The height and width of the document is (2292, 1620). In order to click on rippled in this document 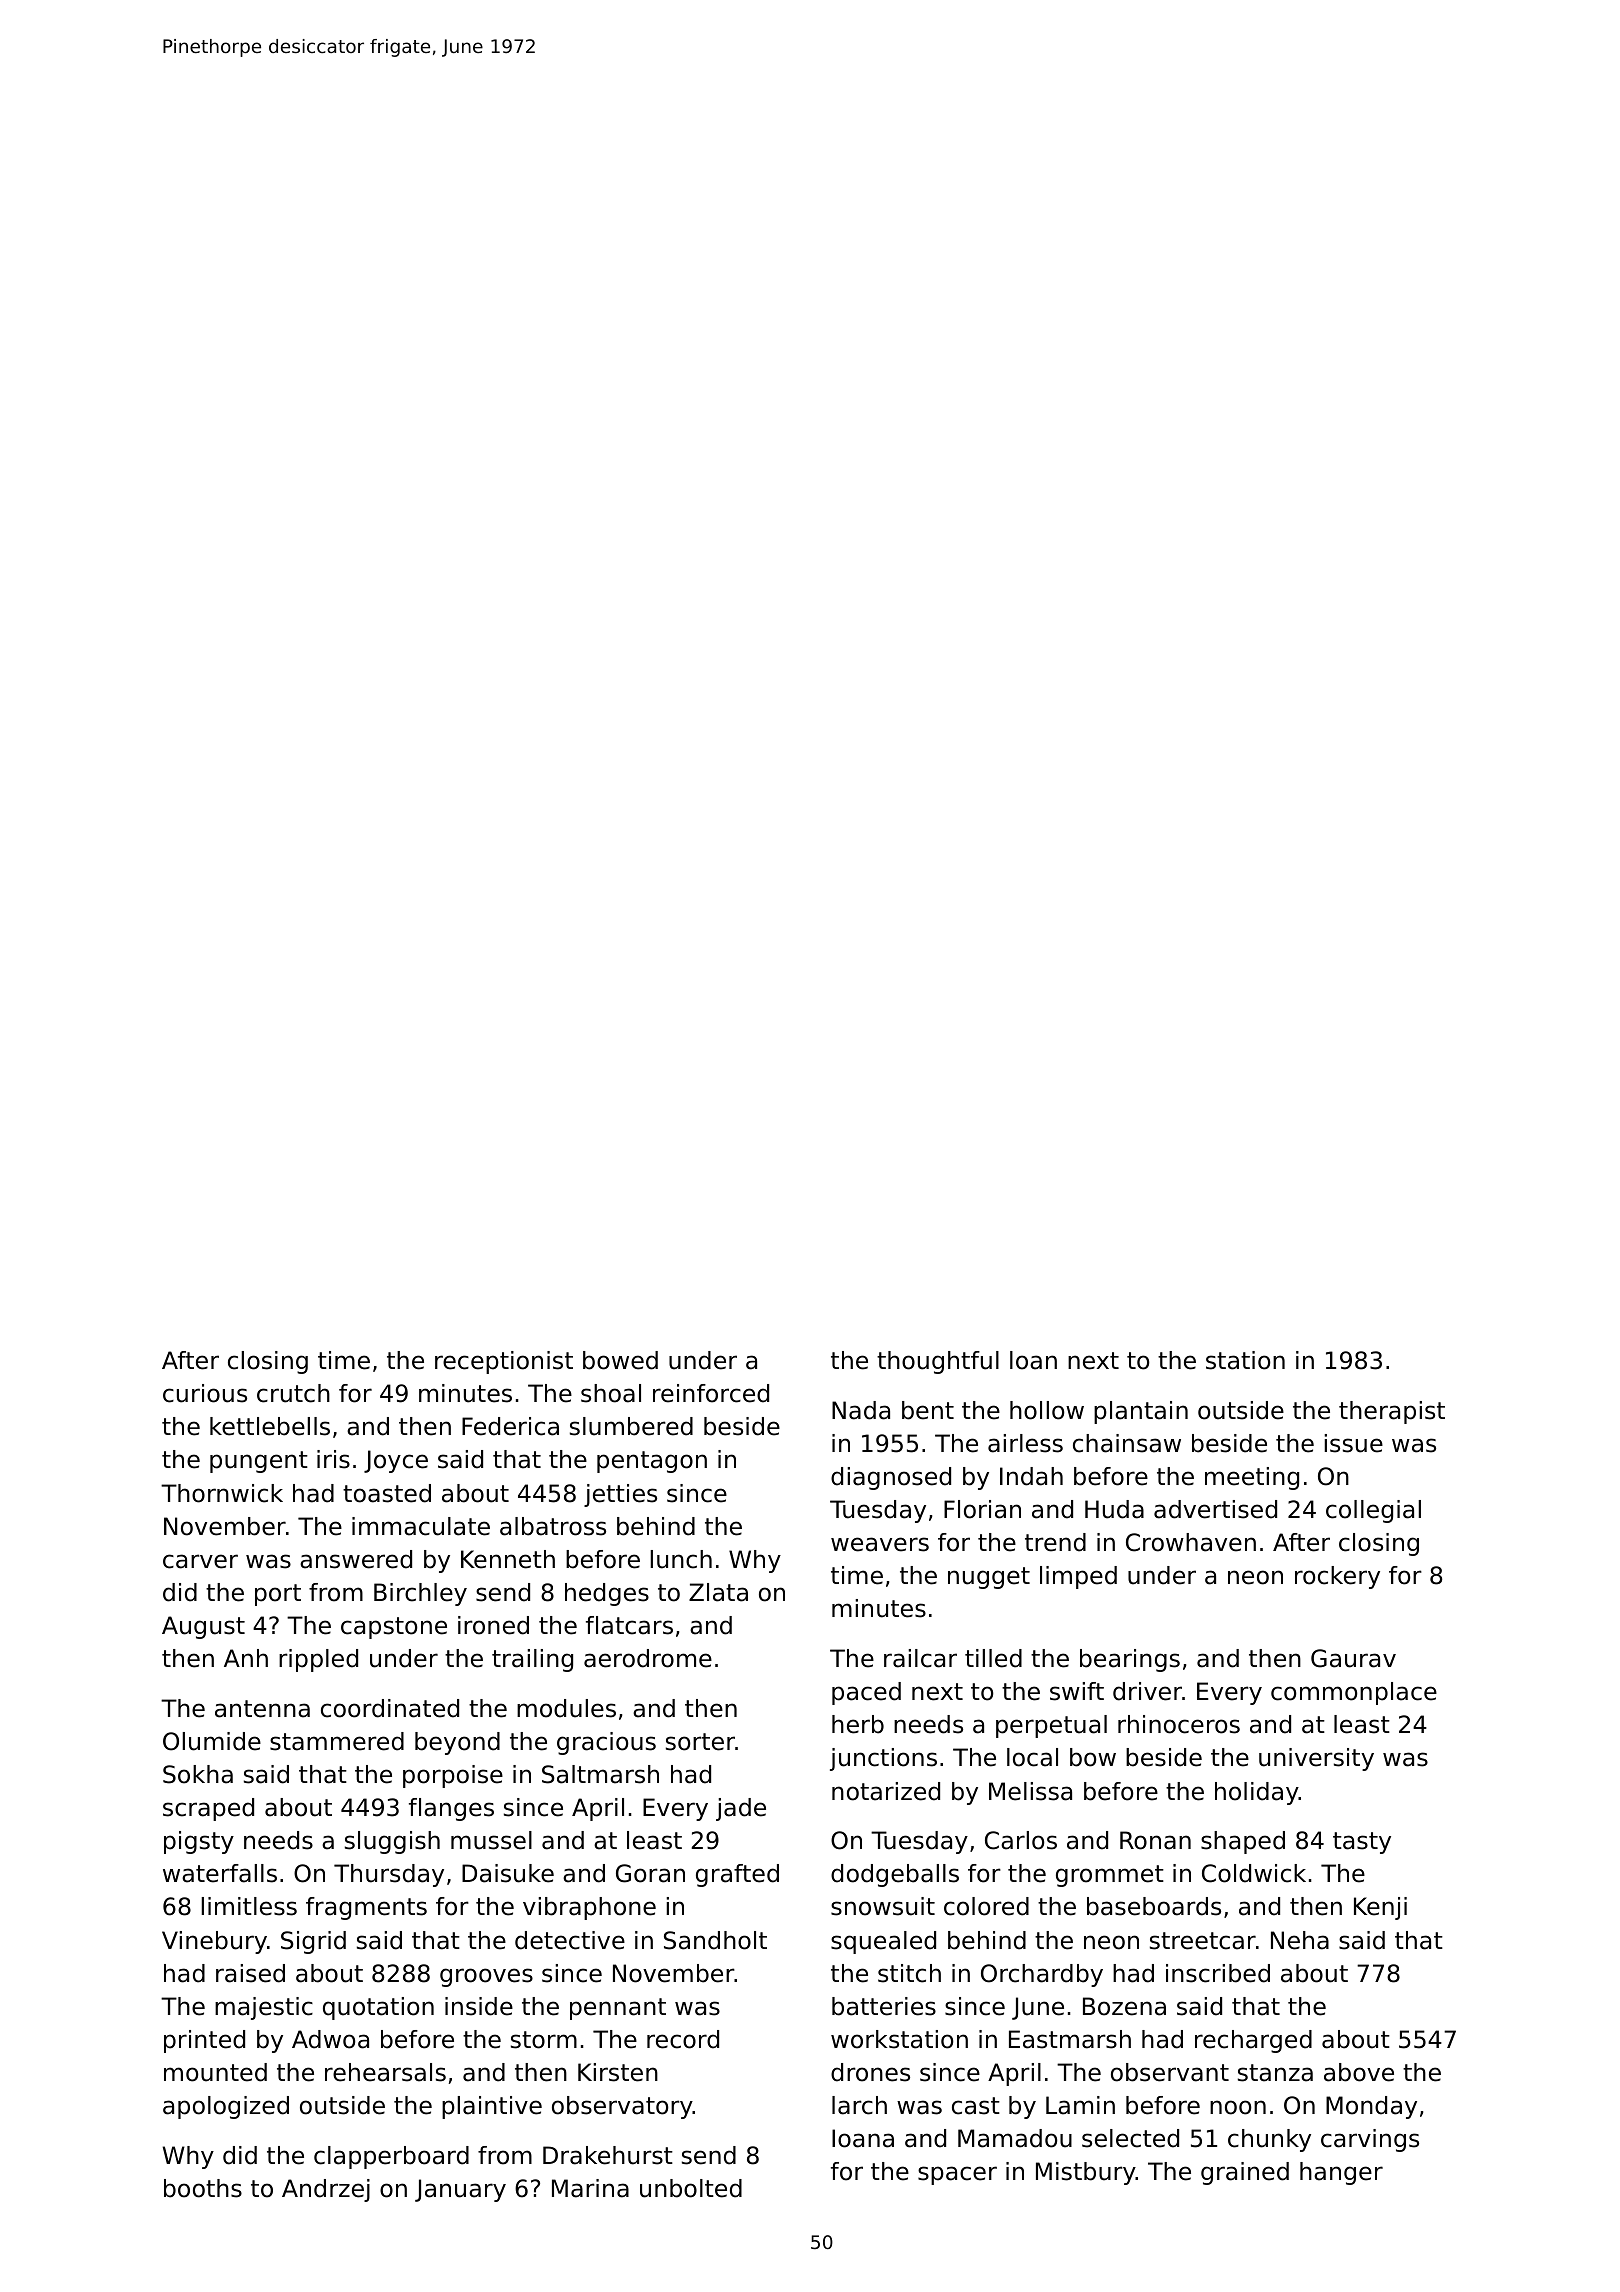, I will do `click(318, 1660)`.
